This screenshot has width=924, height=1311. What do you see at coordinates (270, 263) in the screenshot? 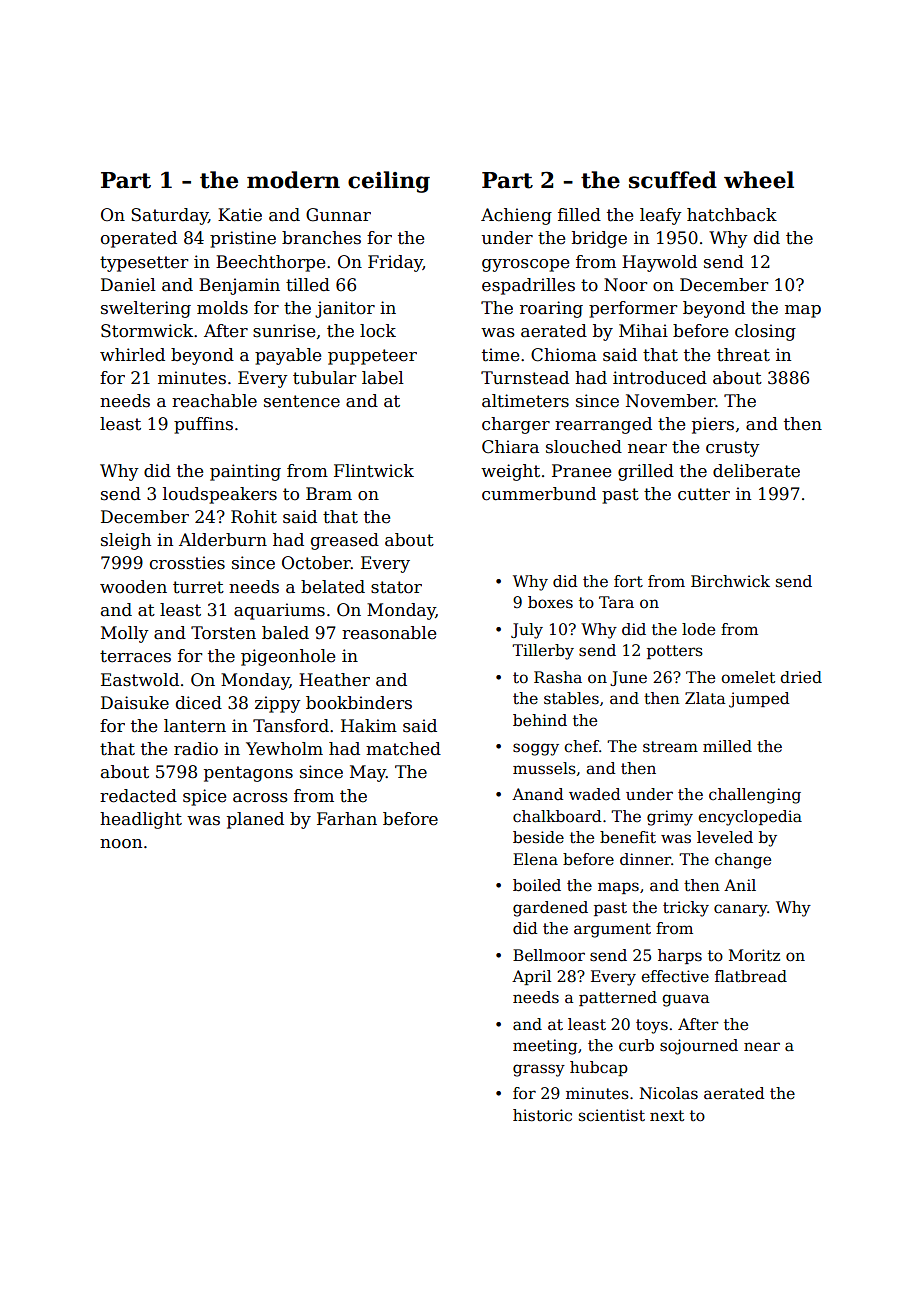
I see `Beechthorpe` at bounding box center [270, 263].
